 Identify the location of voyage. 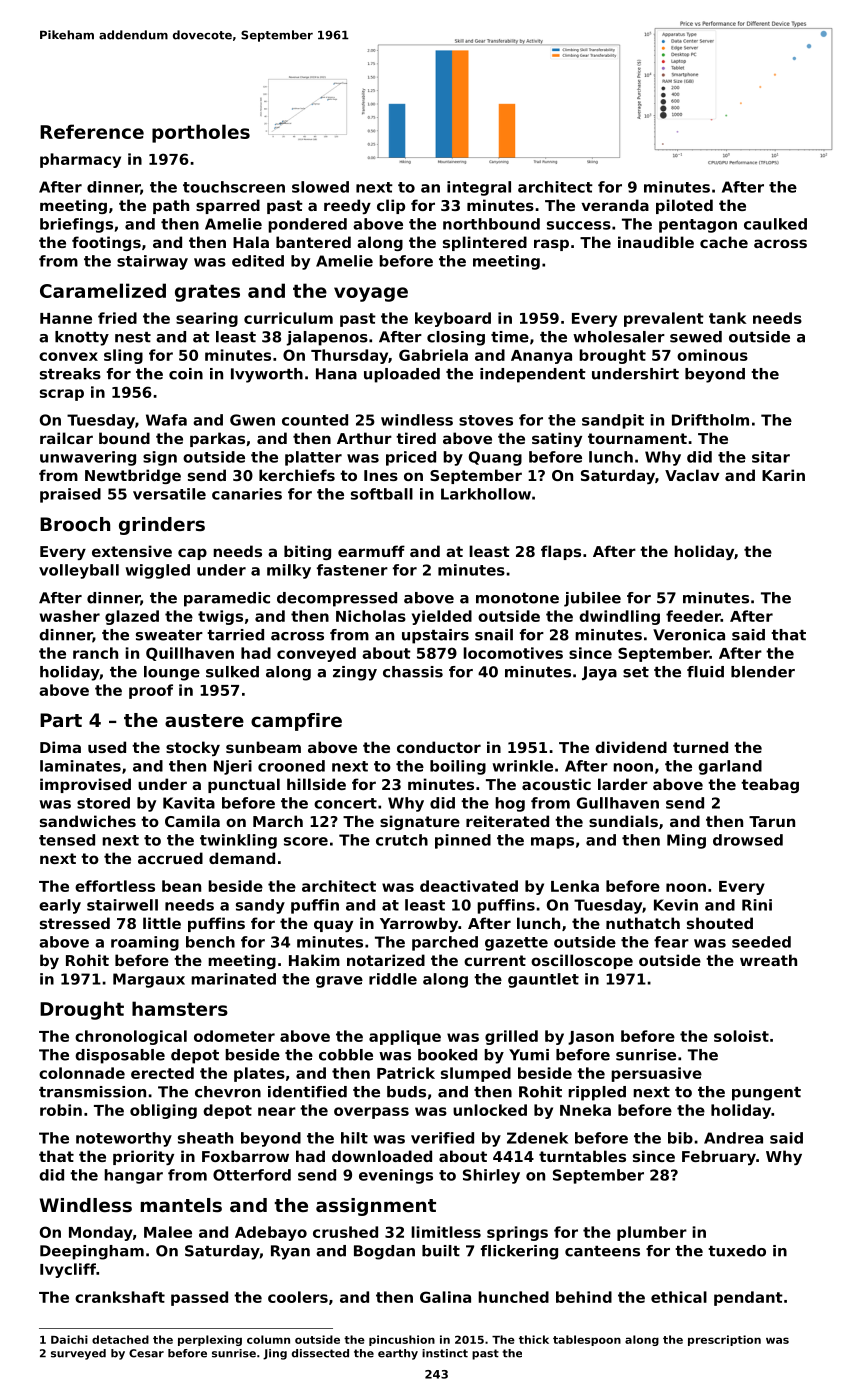
(371, 294).
